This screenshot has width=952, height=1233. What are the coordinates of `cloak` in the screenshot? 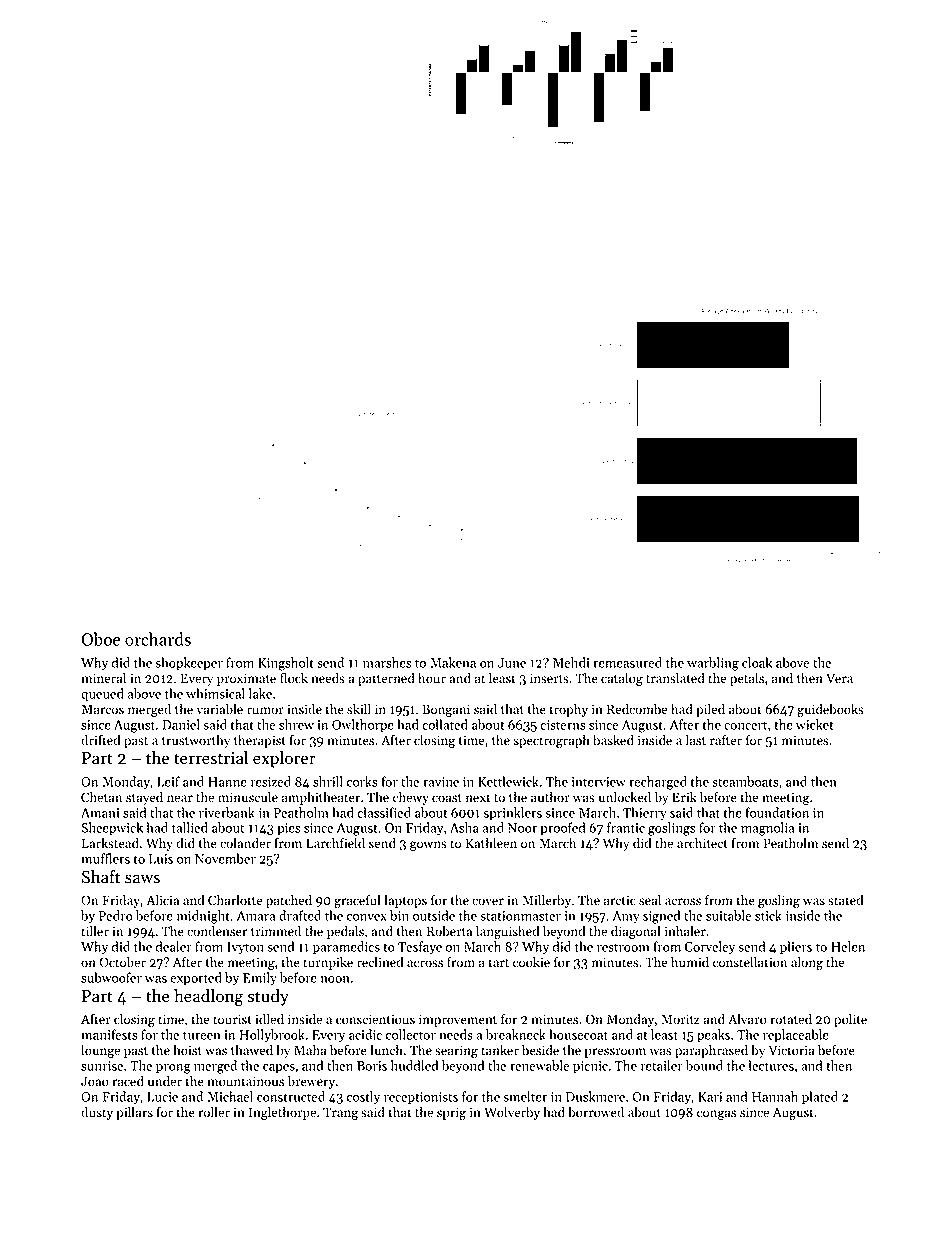 It's located at (757, 662).
